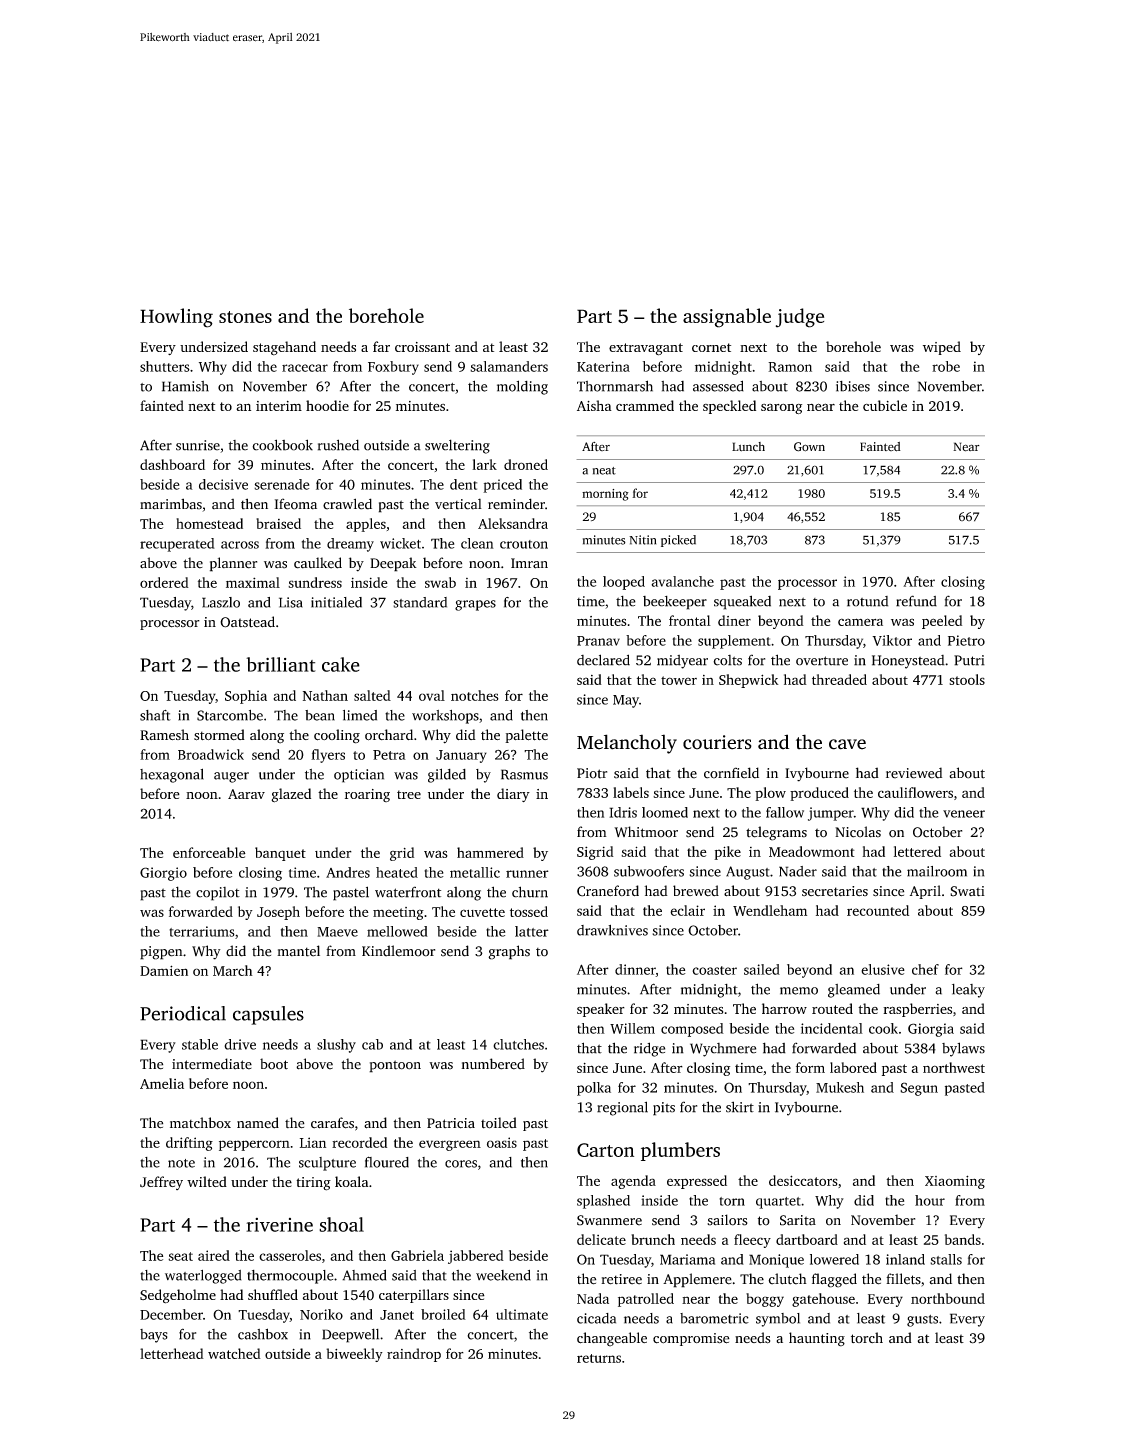 Image resolution: width=1125 pixels, height=1455 pixels. I want to click on interim, so click(279, 406).
